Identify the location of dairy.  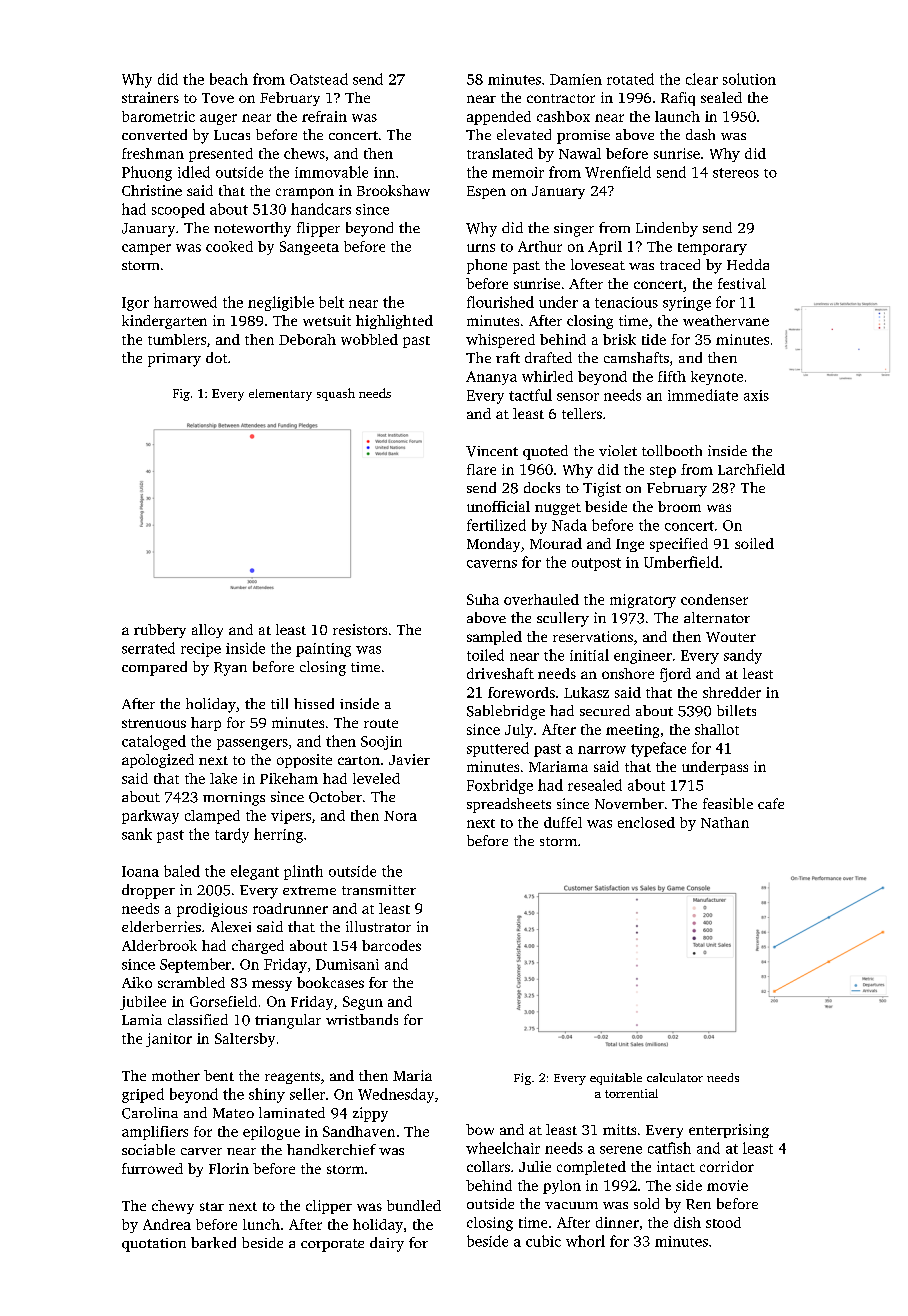
(387, 1244).
